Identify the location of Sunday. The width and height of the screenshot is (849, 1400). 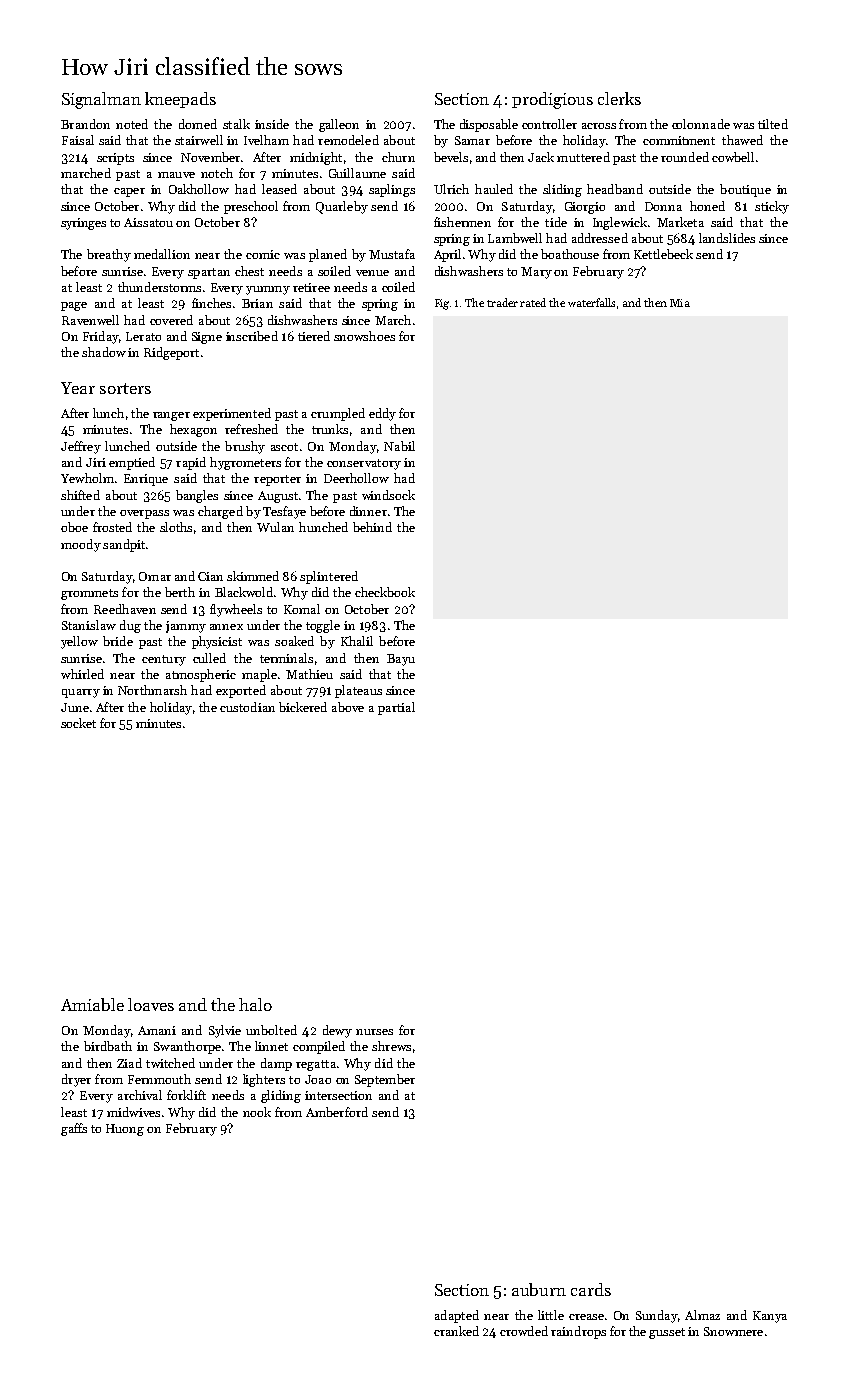
(656, 1316).
